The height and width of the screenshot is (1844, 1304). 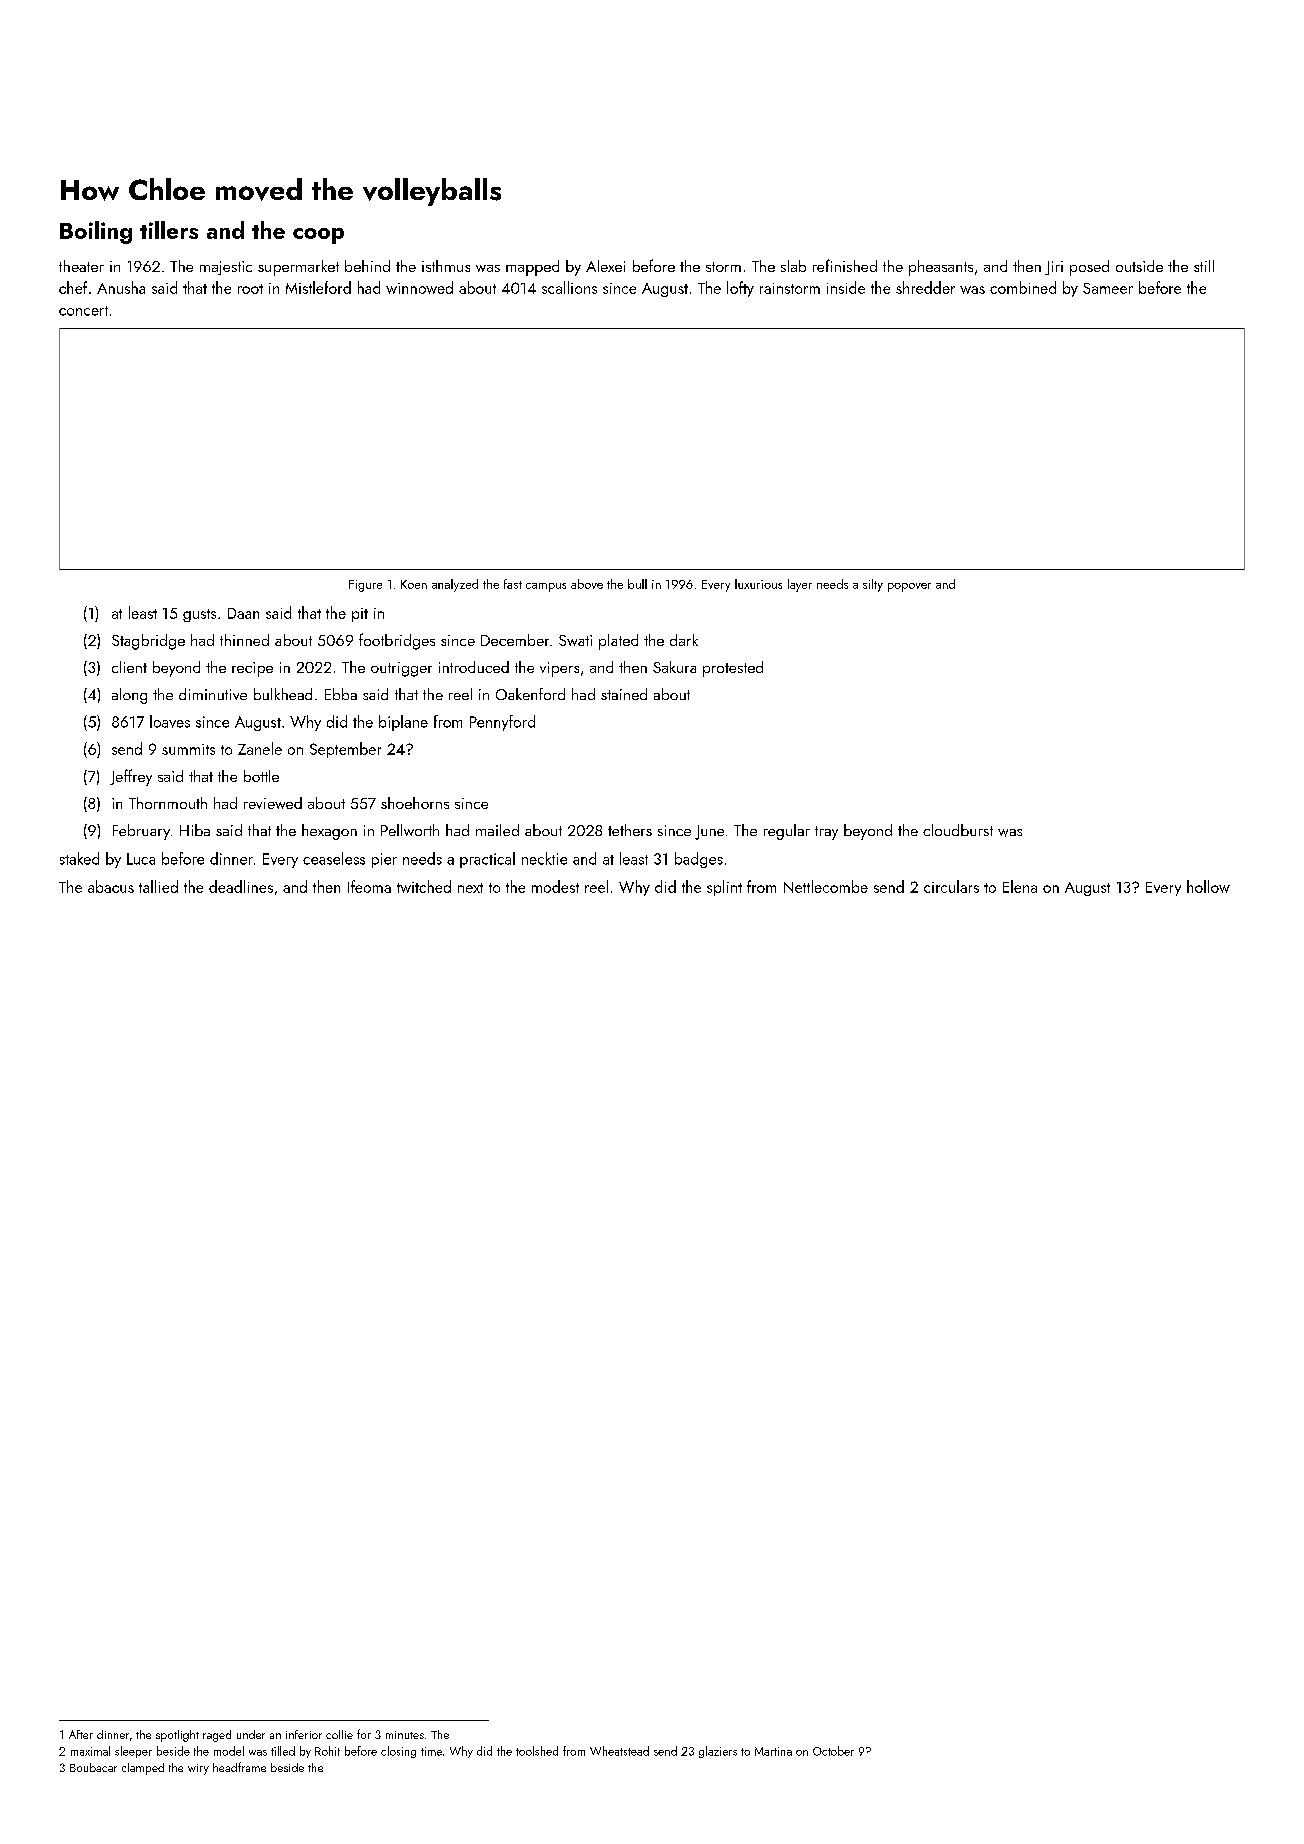 What do you see at coordinates (619, 1751) in the screenshot?
I see `Wheatstead` at bounding box center [619, 1751].
